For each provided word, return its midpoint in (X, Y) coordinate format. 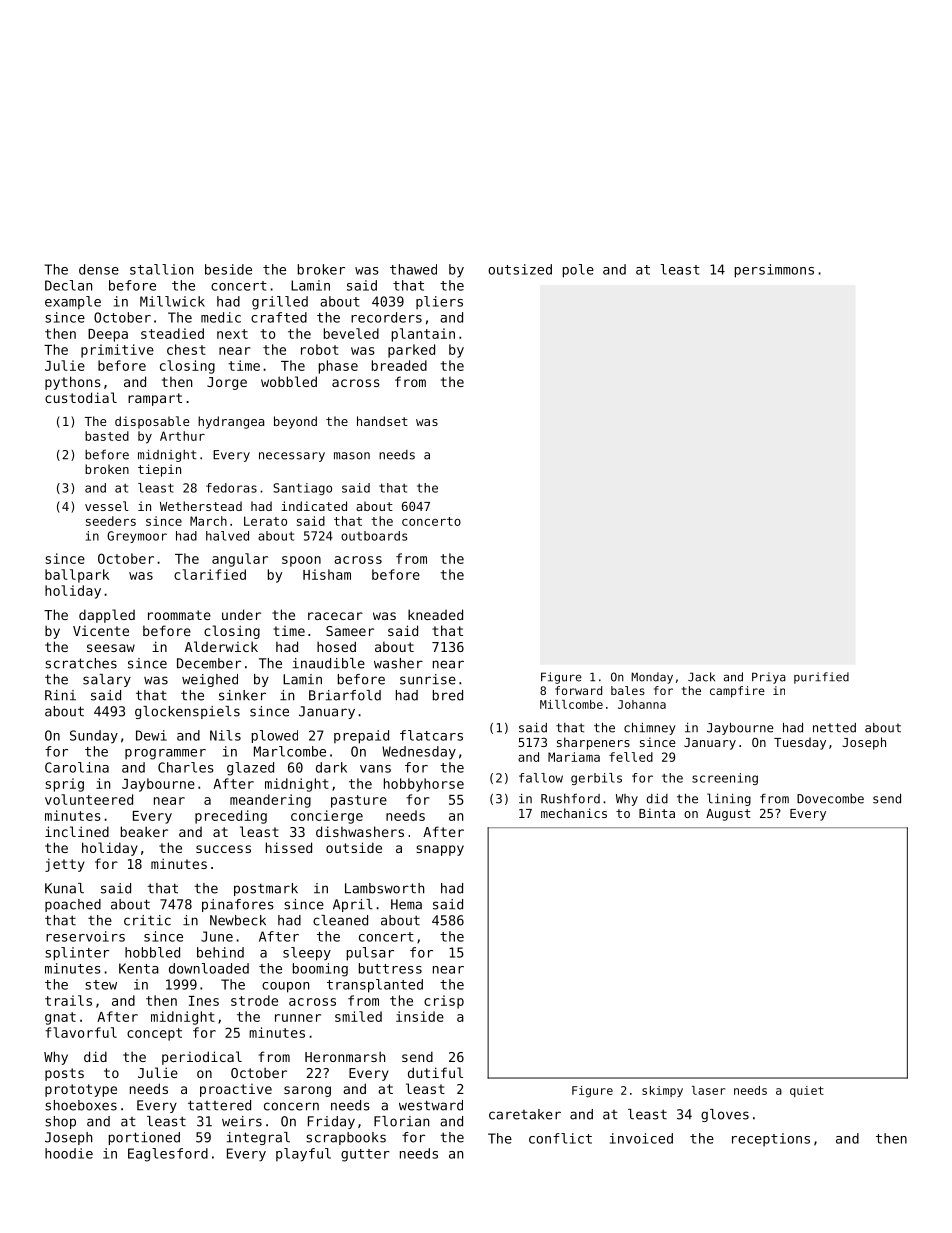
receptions (771, 1139)
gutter (365, 1155)
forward (578, 690)
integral (258, 1138)
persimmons (774, 271)
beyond (295, 422)
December (209, 663)
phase (338, 367)
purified (821, 678)
